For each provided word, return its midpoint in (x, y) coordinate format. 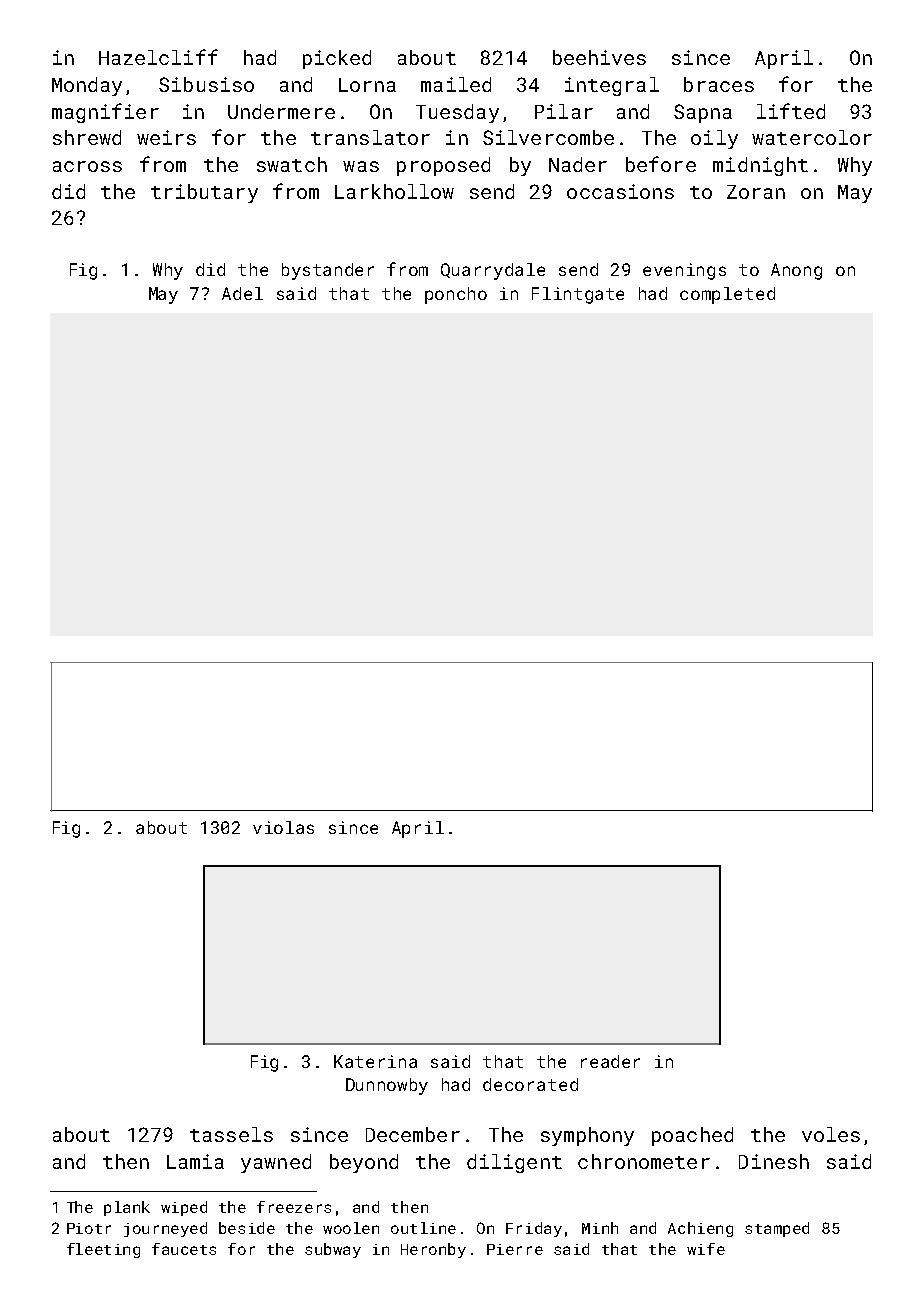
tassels (231, 1134)
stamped (777, 1229)
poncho (456, 295)
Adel (242, 293)
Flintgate (578, 295)
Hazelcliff (158, 57)
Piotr (89, 1228)
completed (727, 295)
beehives (599, 57)
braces (719, 84)
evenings (684, 271)
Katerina (375, 1061)
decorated (530, 1084)
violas (283, 827)
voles (831, 1134)
